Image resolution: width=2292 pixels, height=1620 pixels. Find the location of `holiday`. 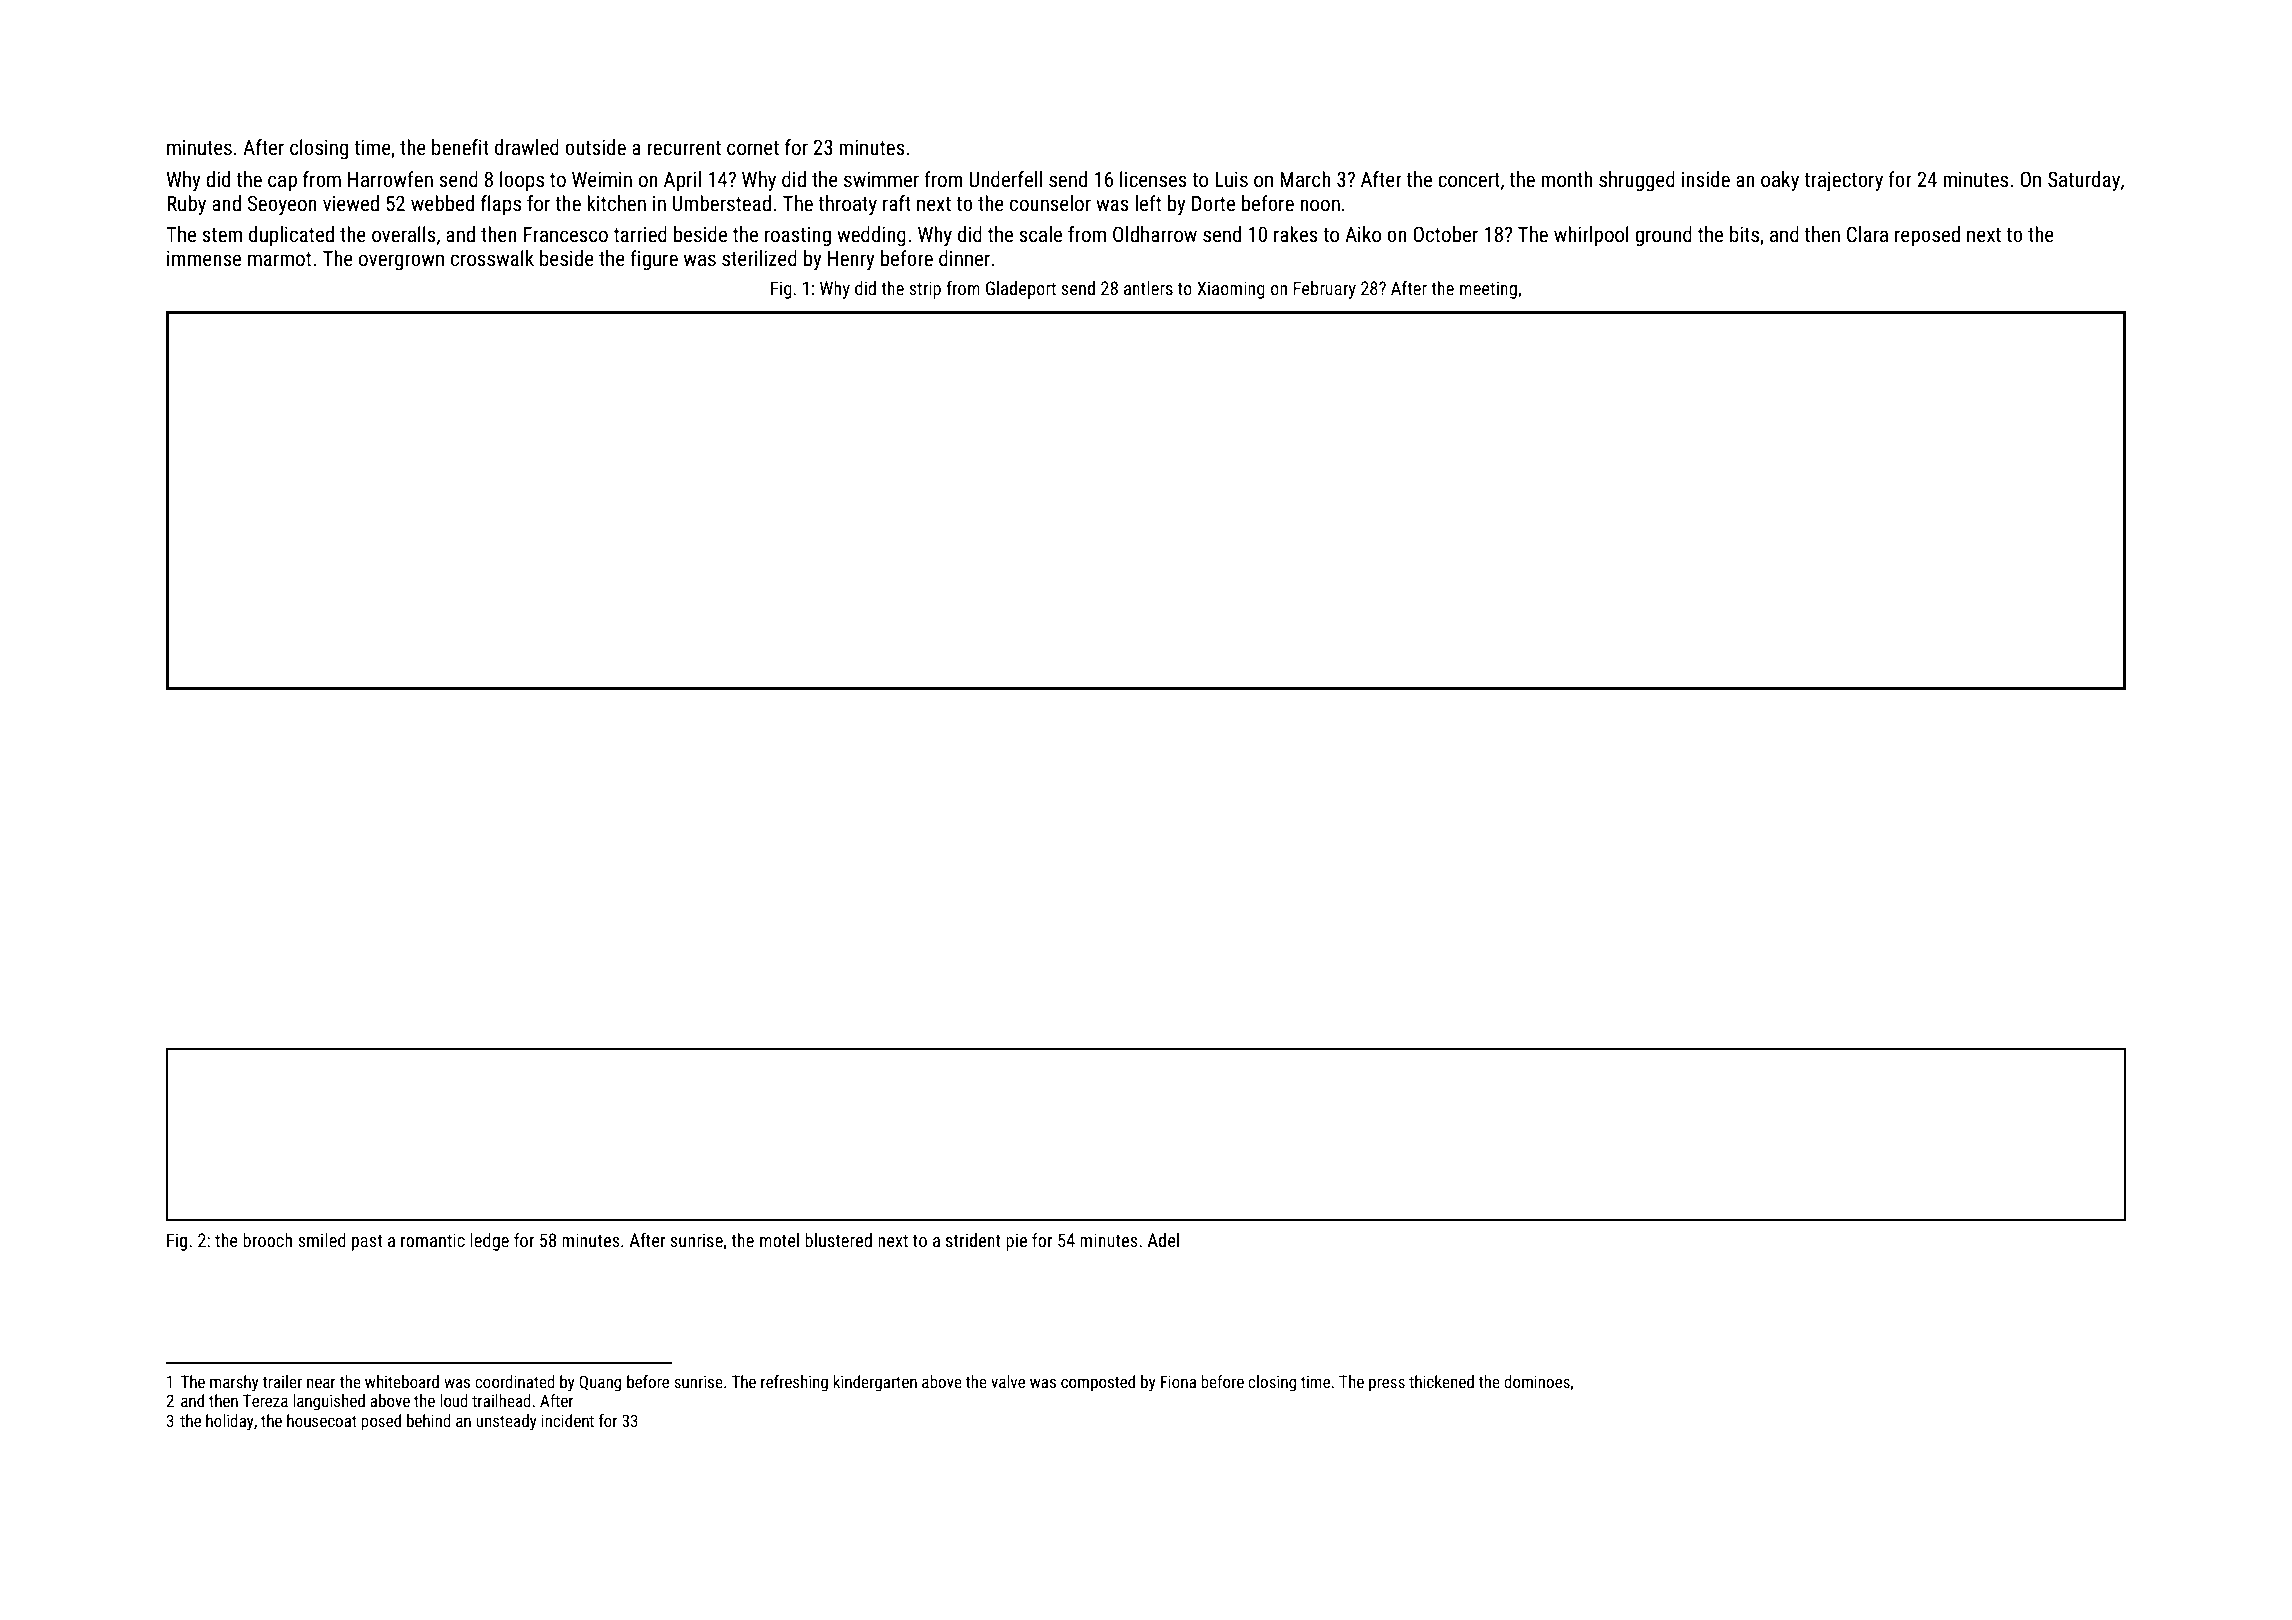

holiday is located at coordinates (230, 1422).
